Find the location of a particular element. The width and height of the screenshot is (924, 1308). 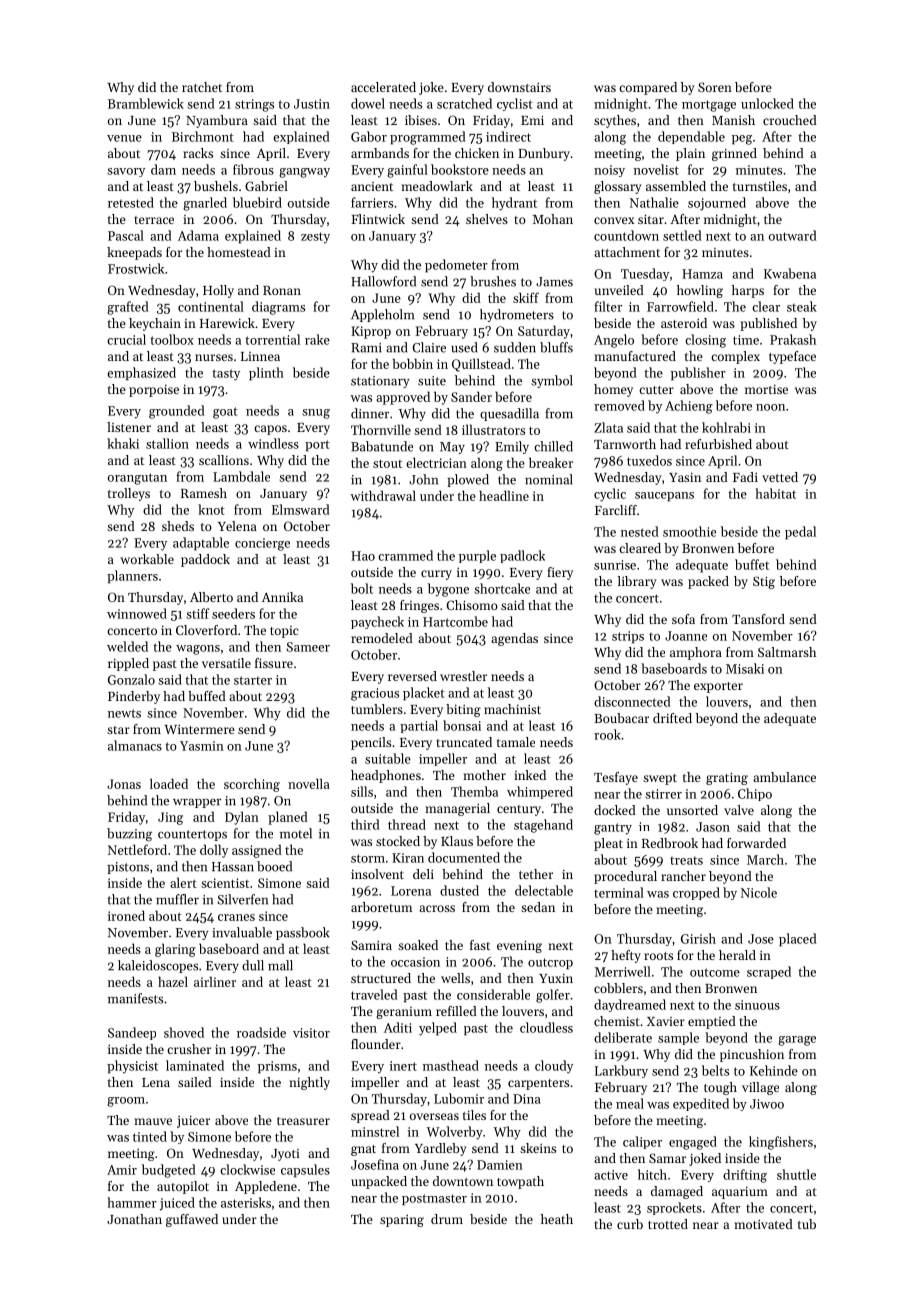

quesadilla is located at coordinates (509, 414).
